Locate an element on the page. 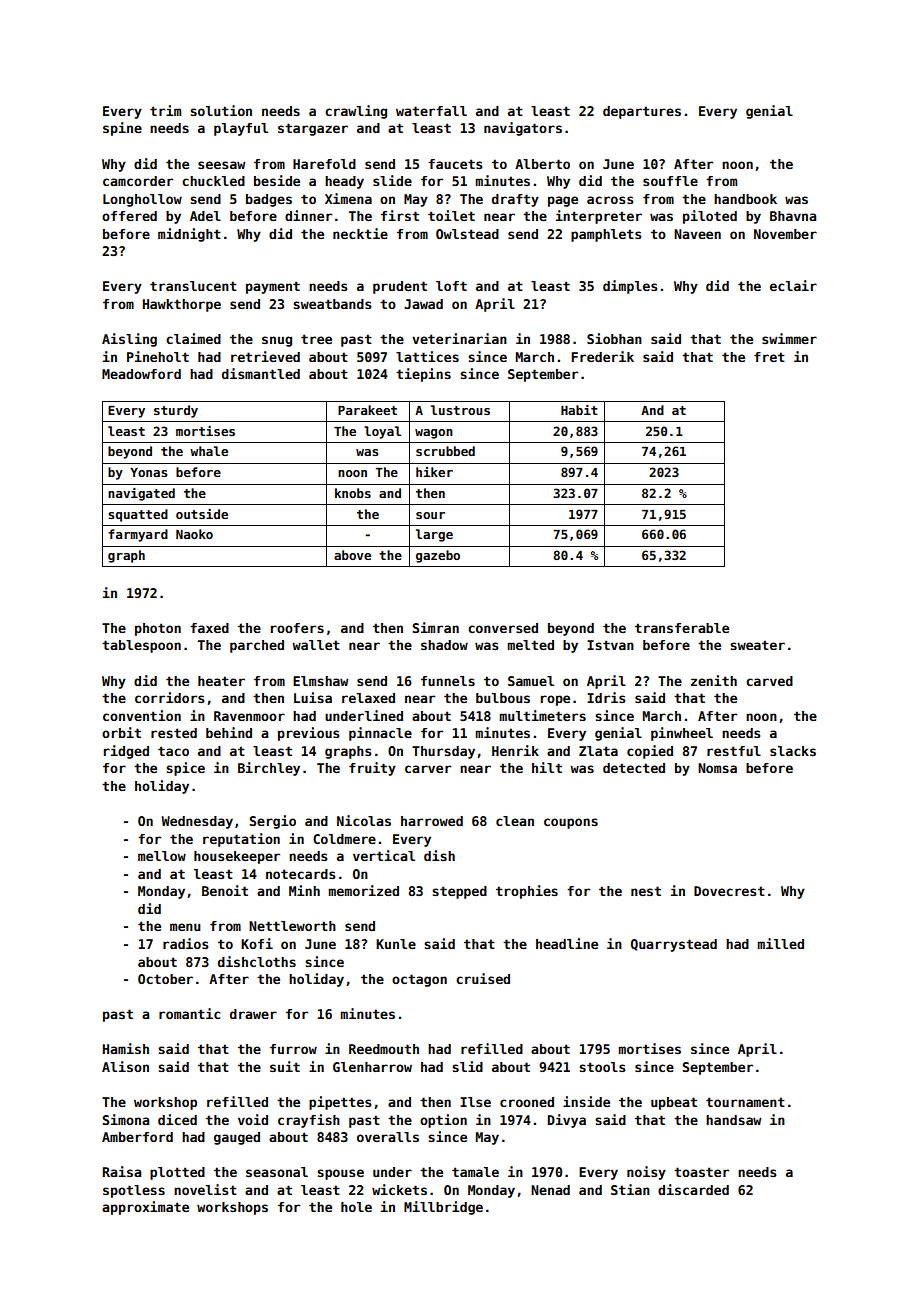 The image size is (924, 1308). badges is located at coordinates (269, 200).
